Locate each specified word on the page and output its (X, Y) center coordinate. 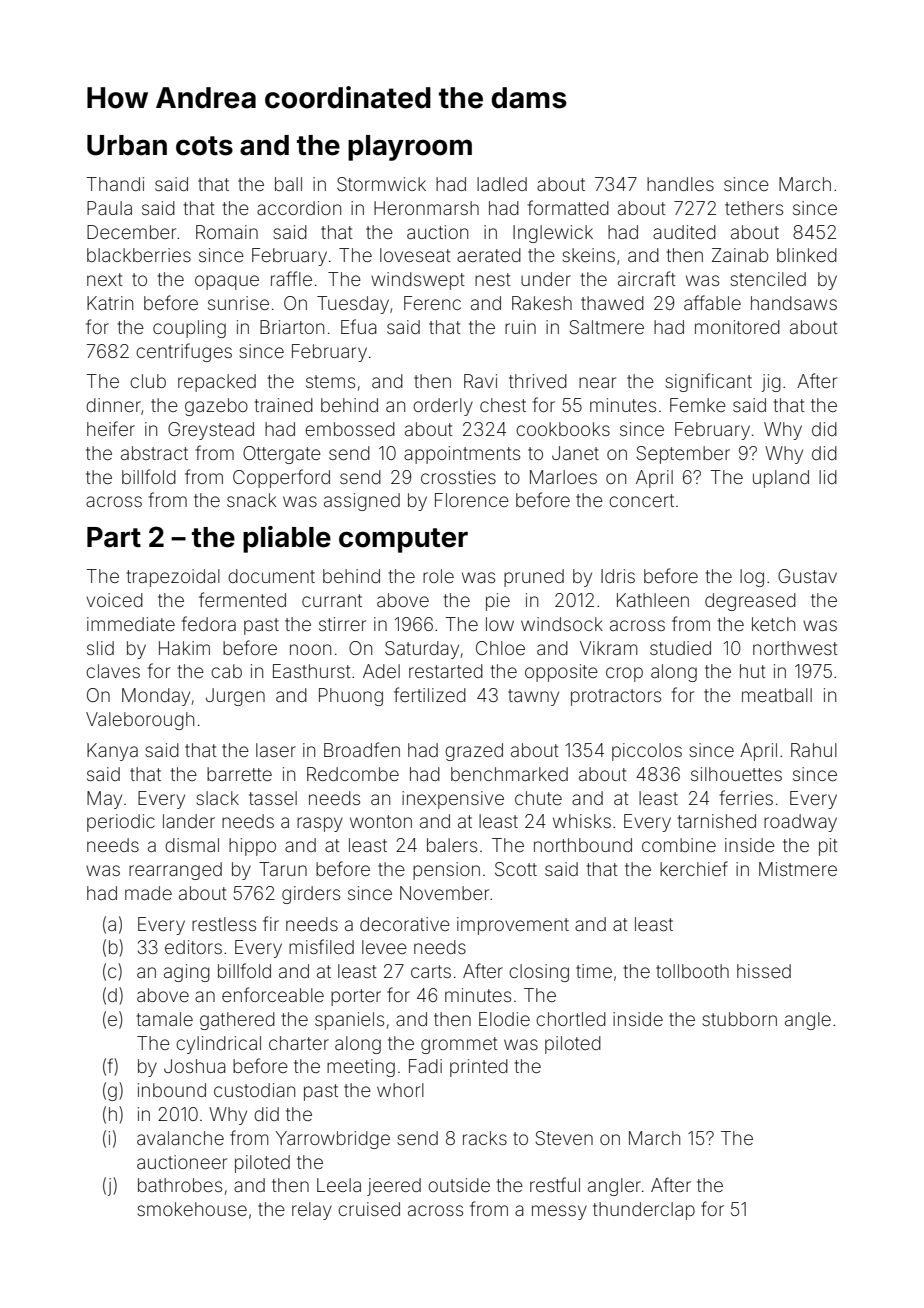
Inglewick (553, 234)
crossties (458, 477)
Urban (127, 145)
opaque (227, 282)
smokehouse (192, 1209)
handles (680, 184)
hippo (252, 847)
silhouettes (736, 774)
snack (251, 500)
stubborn (740, 1019)
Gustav (807, 576)
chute (538, 798)
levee (384, 947)
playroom (410, 148)
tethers (754, 208)
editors (193, 947)
